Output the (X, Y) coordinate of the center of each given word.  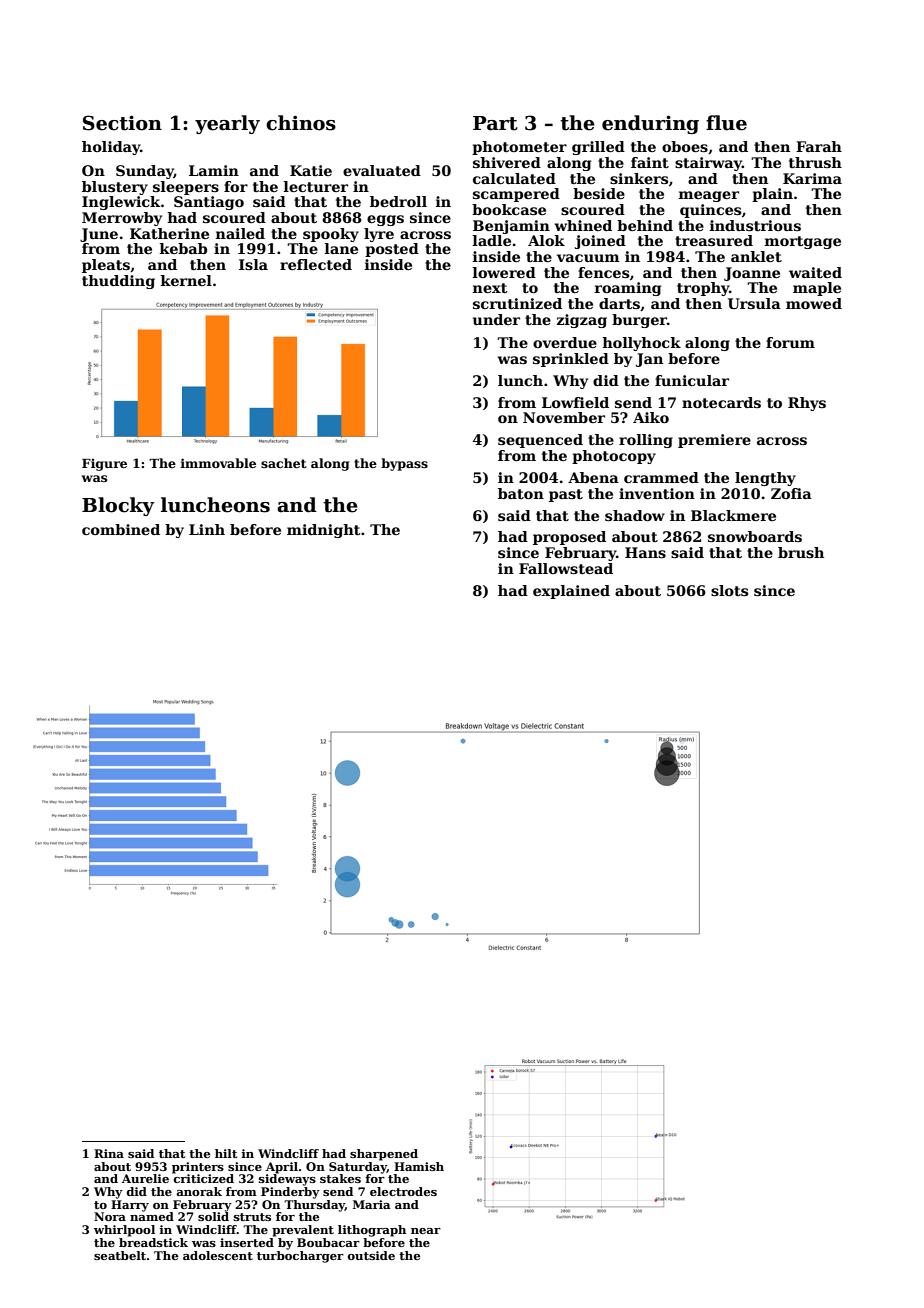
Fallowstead (566, 568)
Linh (207, 529)
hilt (226, 1153)
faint (650, 162)
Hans (645, 552)
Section (122, 123)
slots (729, 590)
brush (801, 552)
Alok (546, 240)
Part (495, 123)
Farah (819, 146)
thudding (118, 282)
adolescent (218, 1255)
